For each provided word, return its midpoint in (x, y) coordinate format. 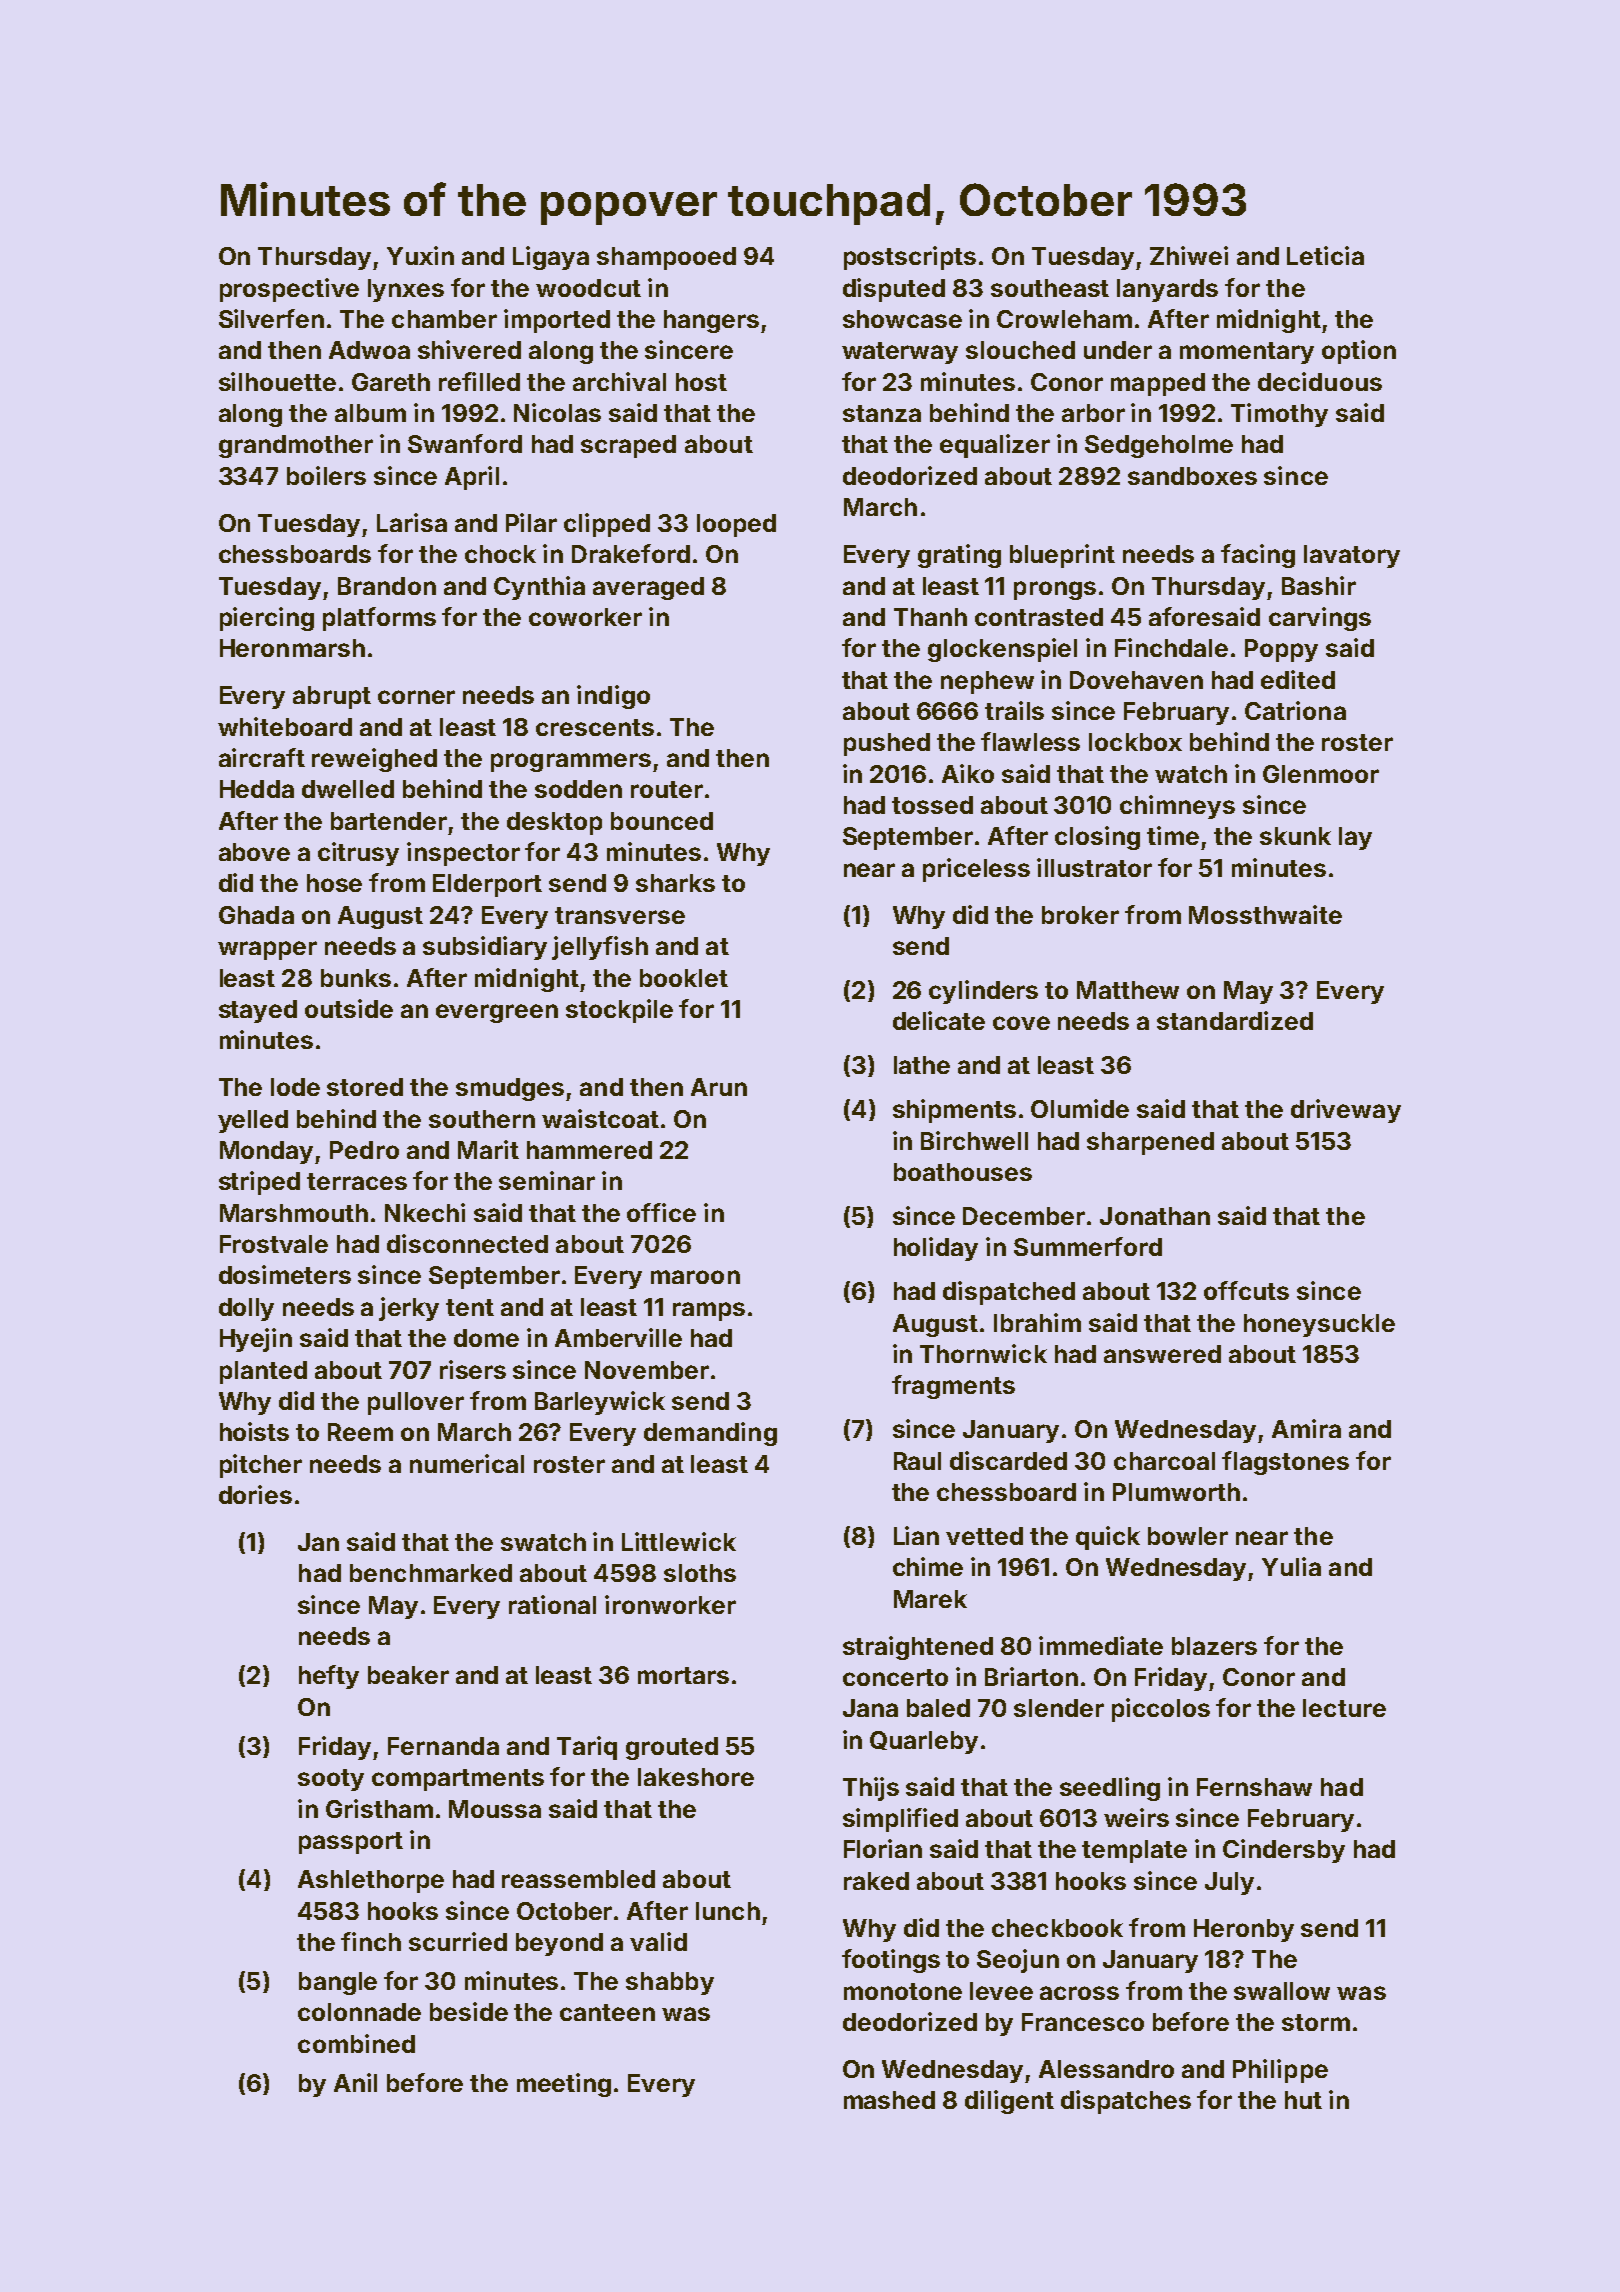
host (701, 382)
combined (356, 2043)
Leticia (1325, 255)
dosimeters (285, 1274)
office (661, 1212)
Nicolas (557, 412)
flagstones (1285, 1463)
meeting (564, 2085)
